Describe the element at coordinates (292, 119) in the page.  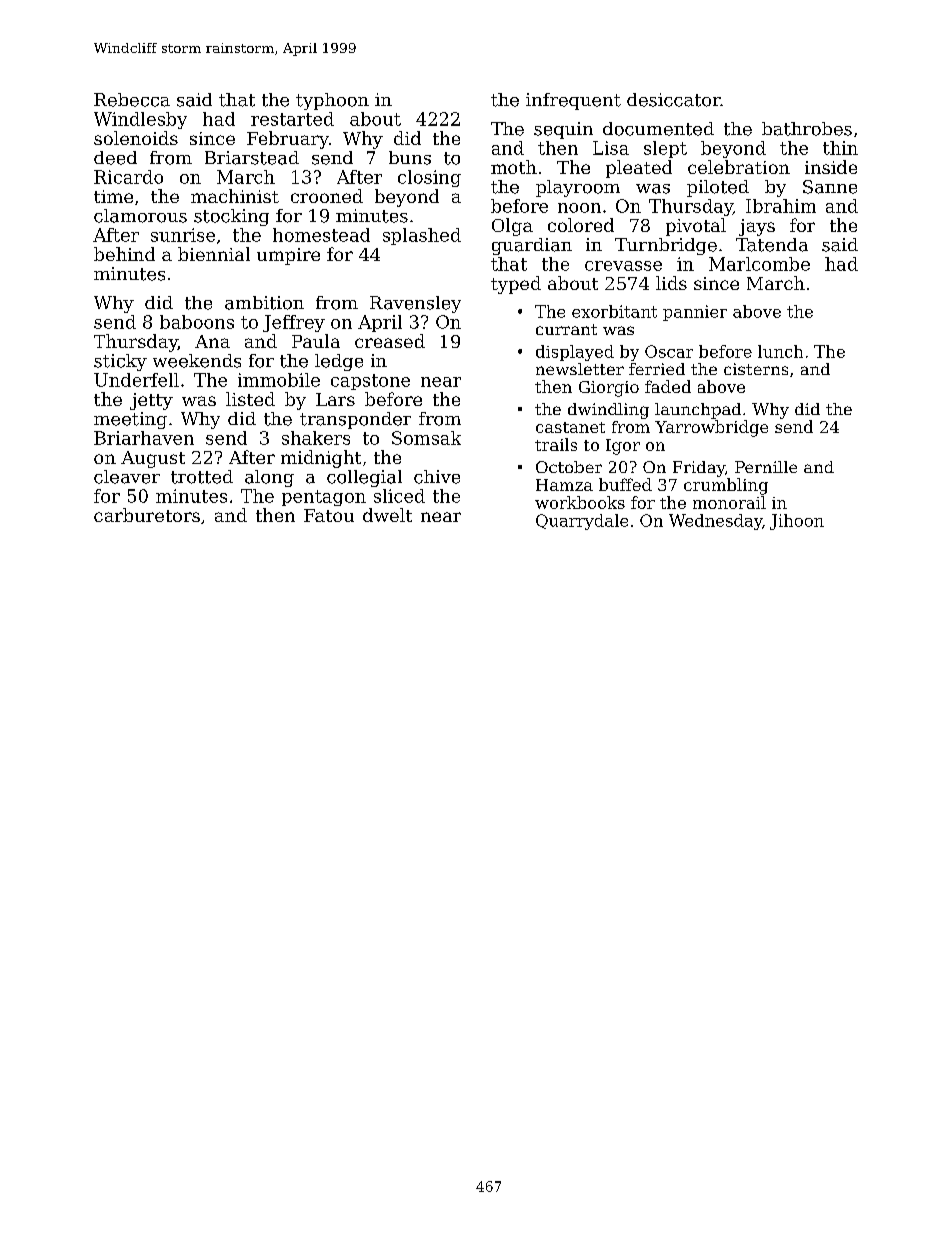
I see `restarted` at that location.
